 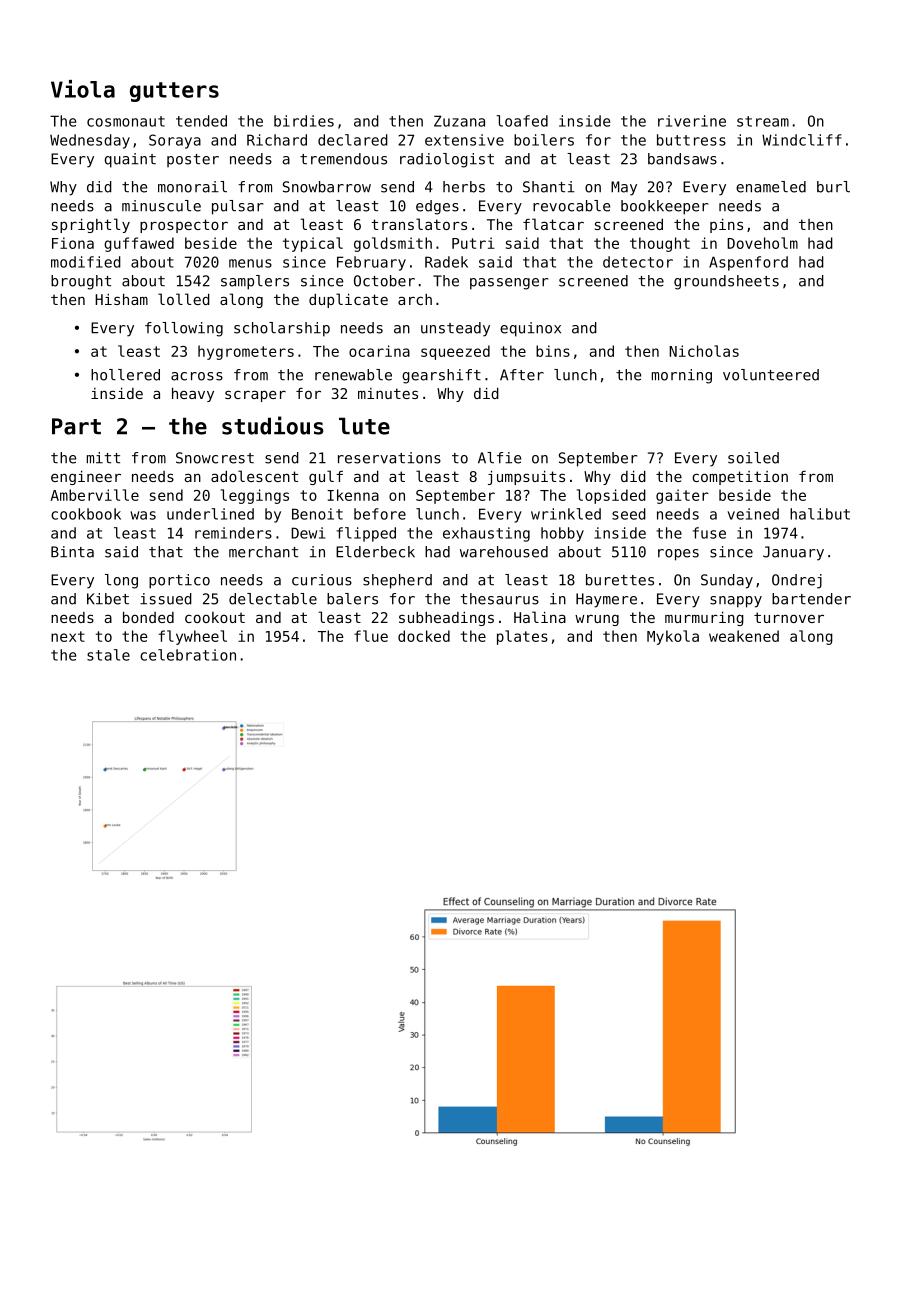 What do you see at coordinates (509, 284) in the screenshot?
I see `passenger` at bounding box center [509, 284].
